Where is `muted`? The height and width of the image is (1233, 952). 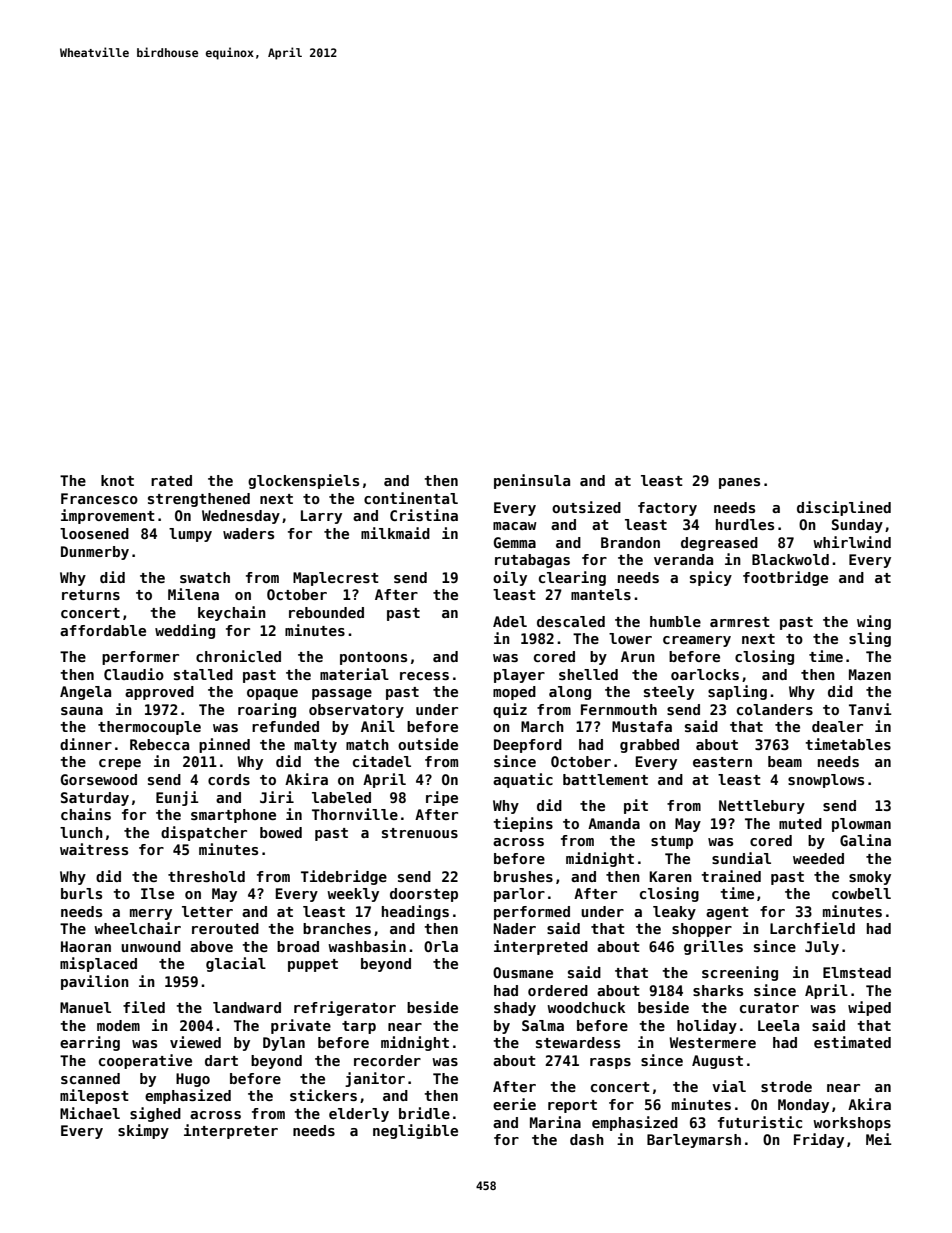
muted is located at coordinates (800, 823).
